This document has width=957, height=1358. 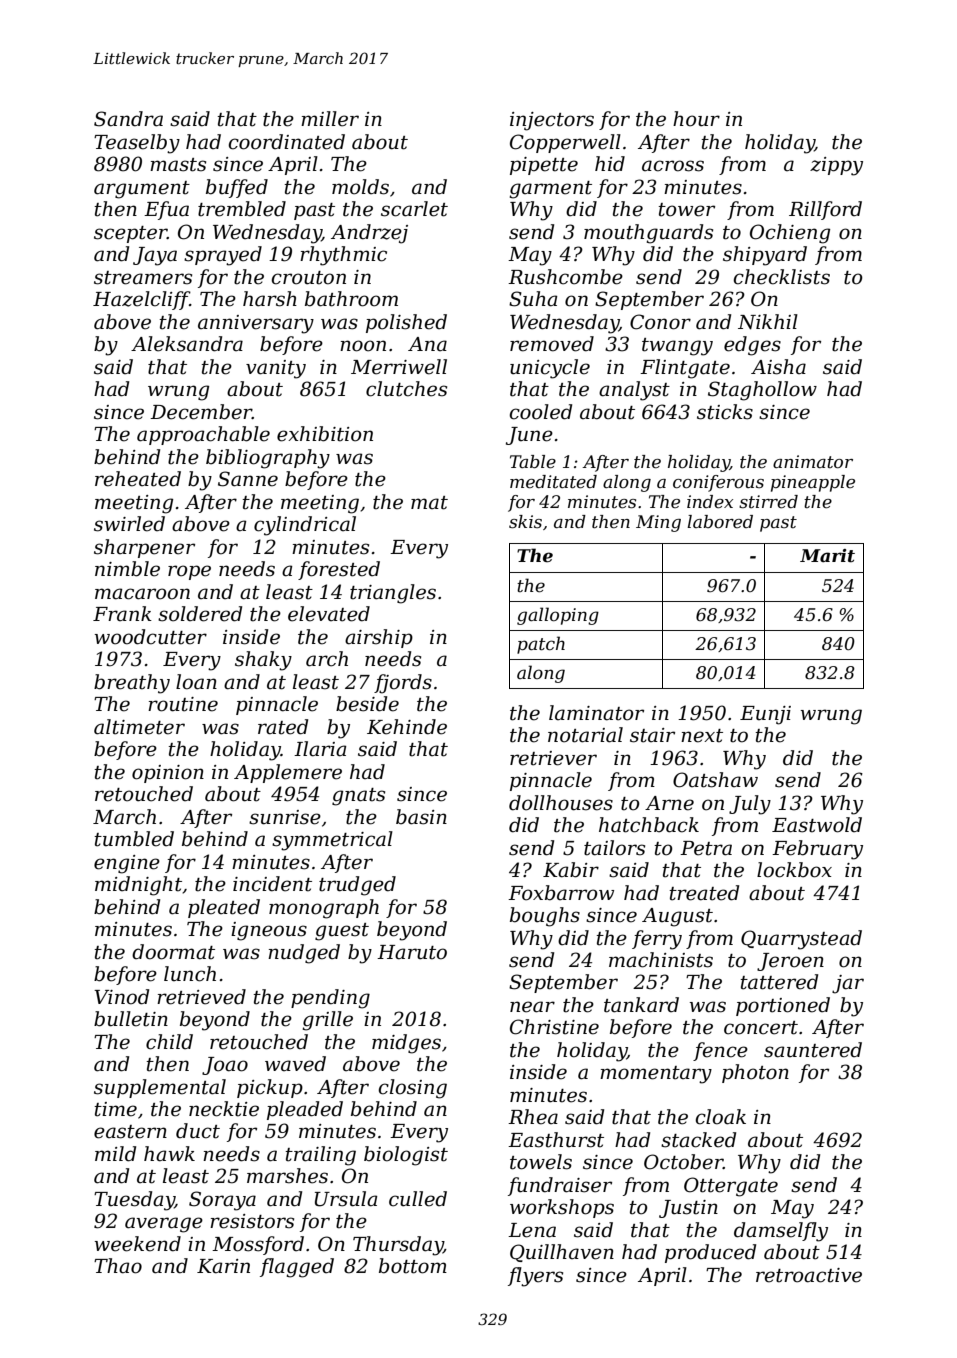 I want to click on lunch, so click(x=190, y=974).
